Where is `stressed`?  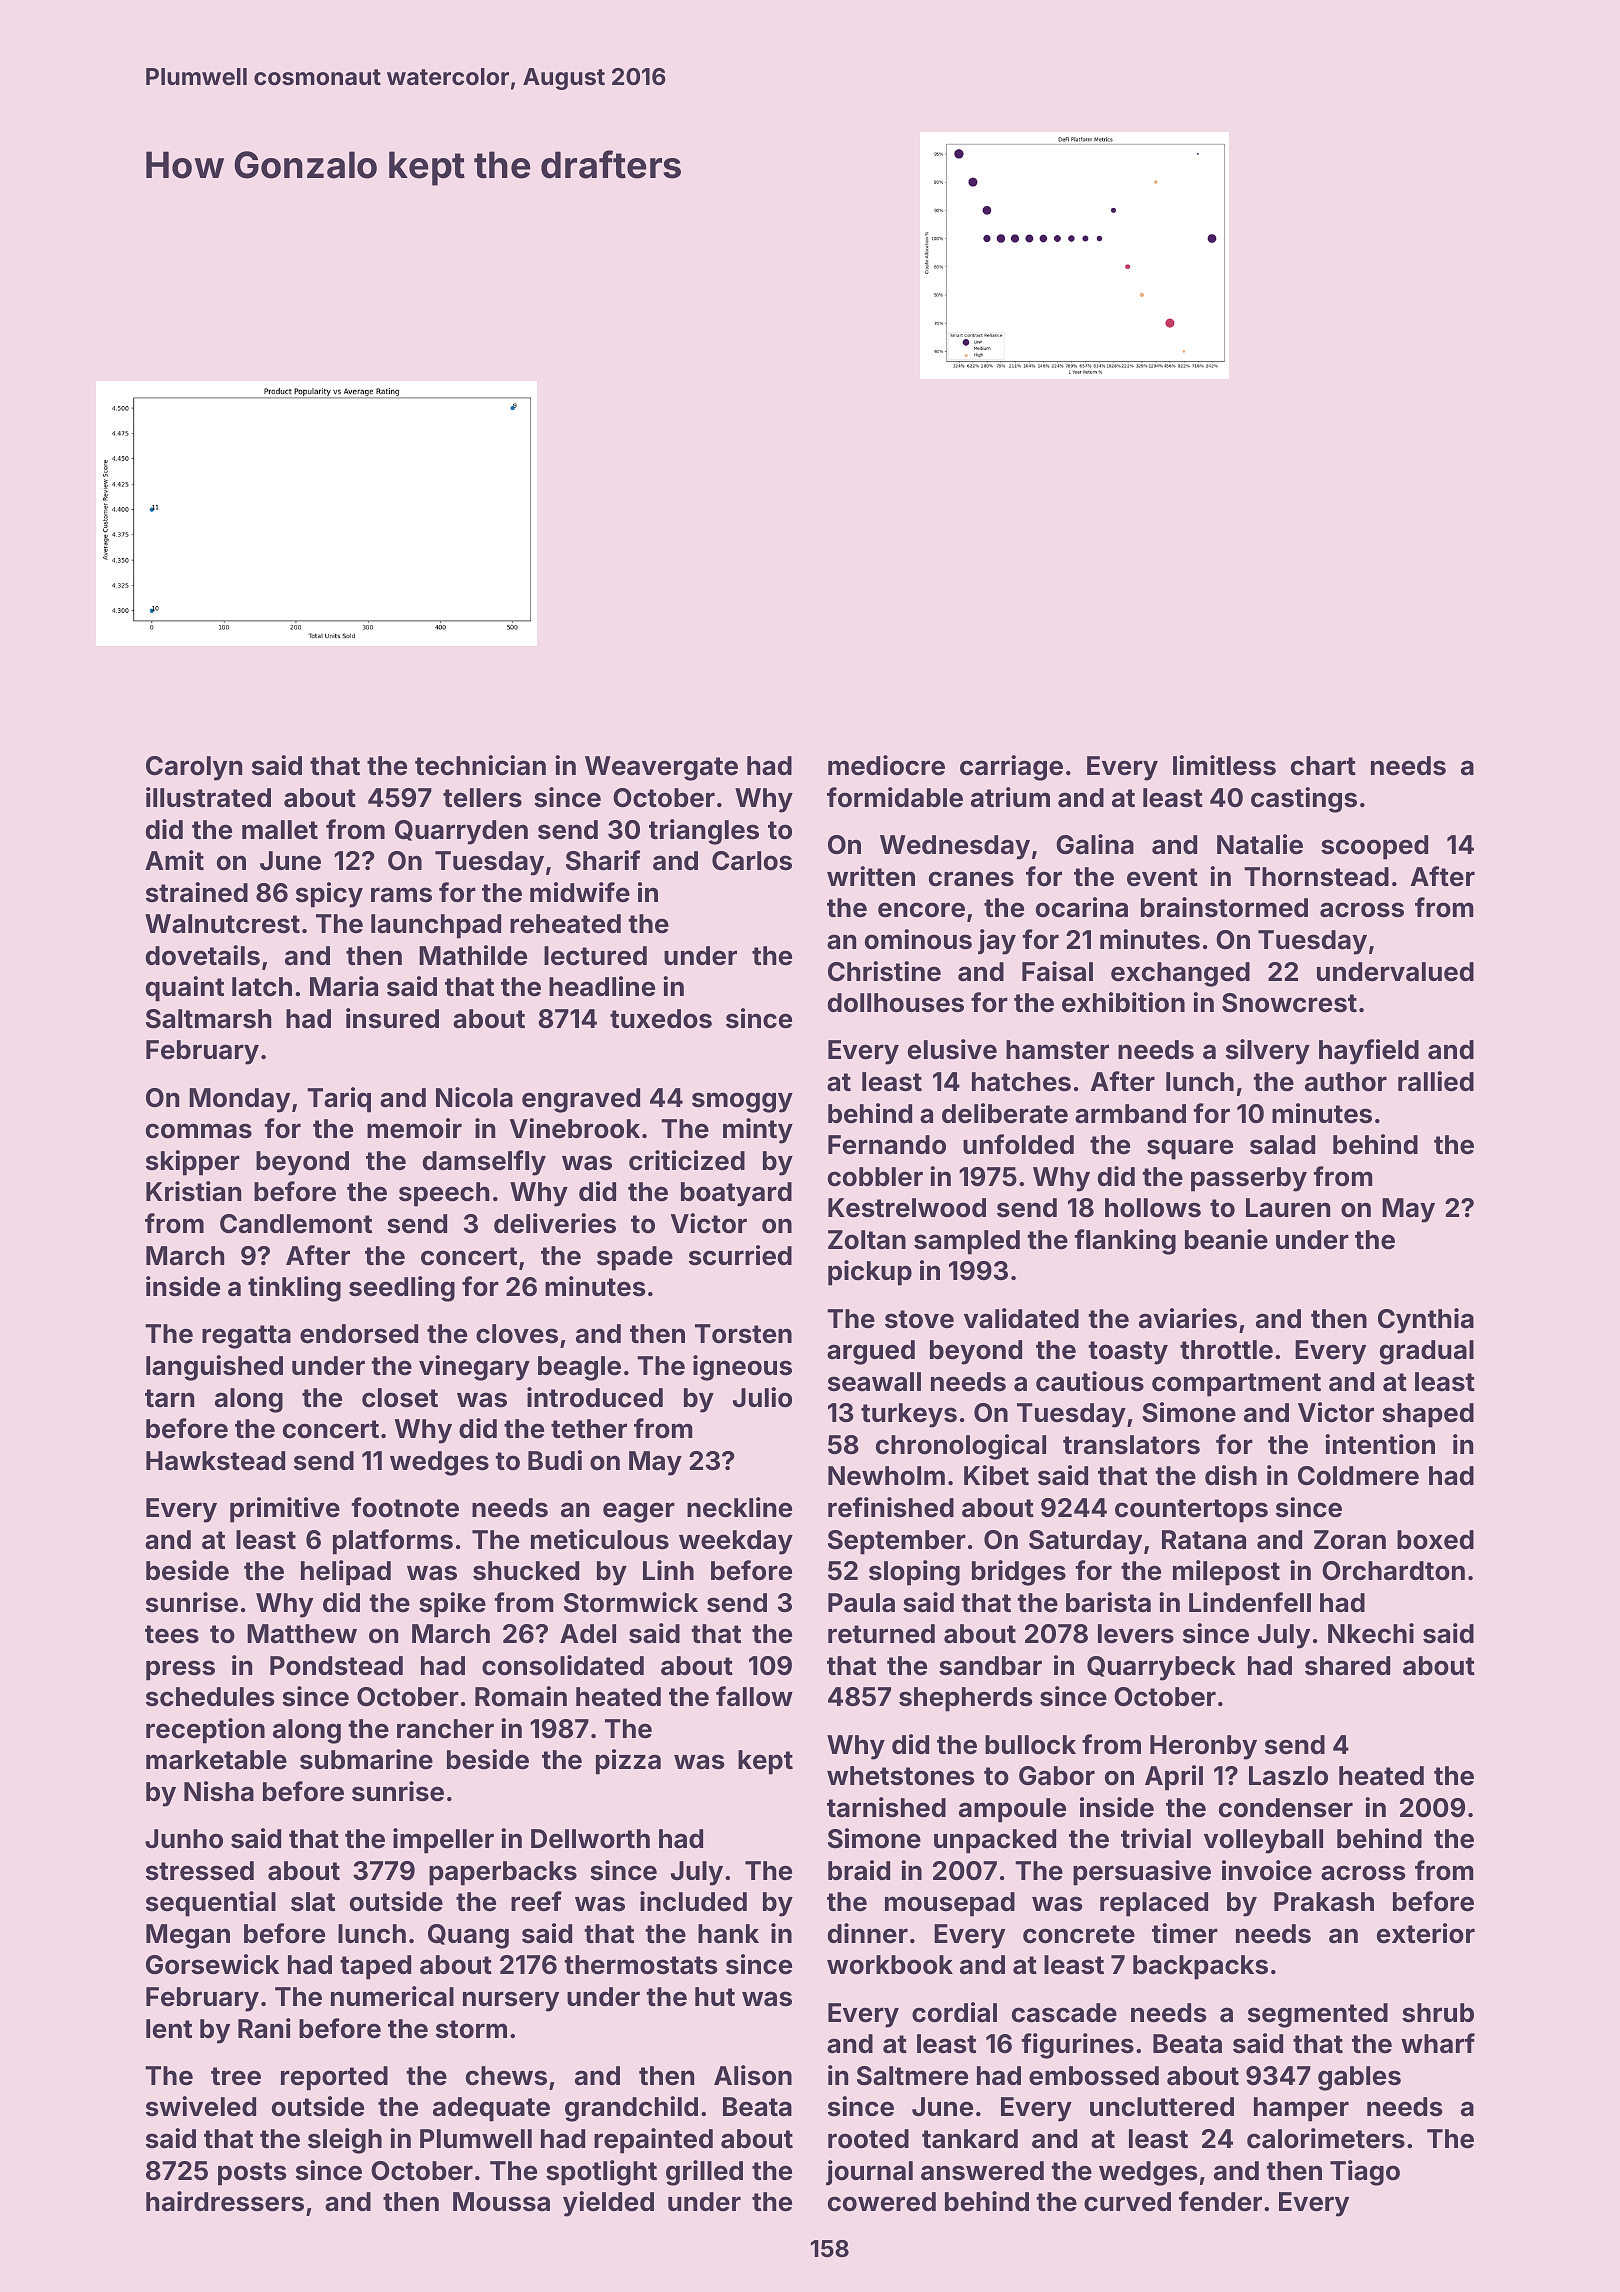 stressed is located at coordinates (200, 1871).
